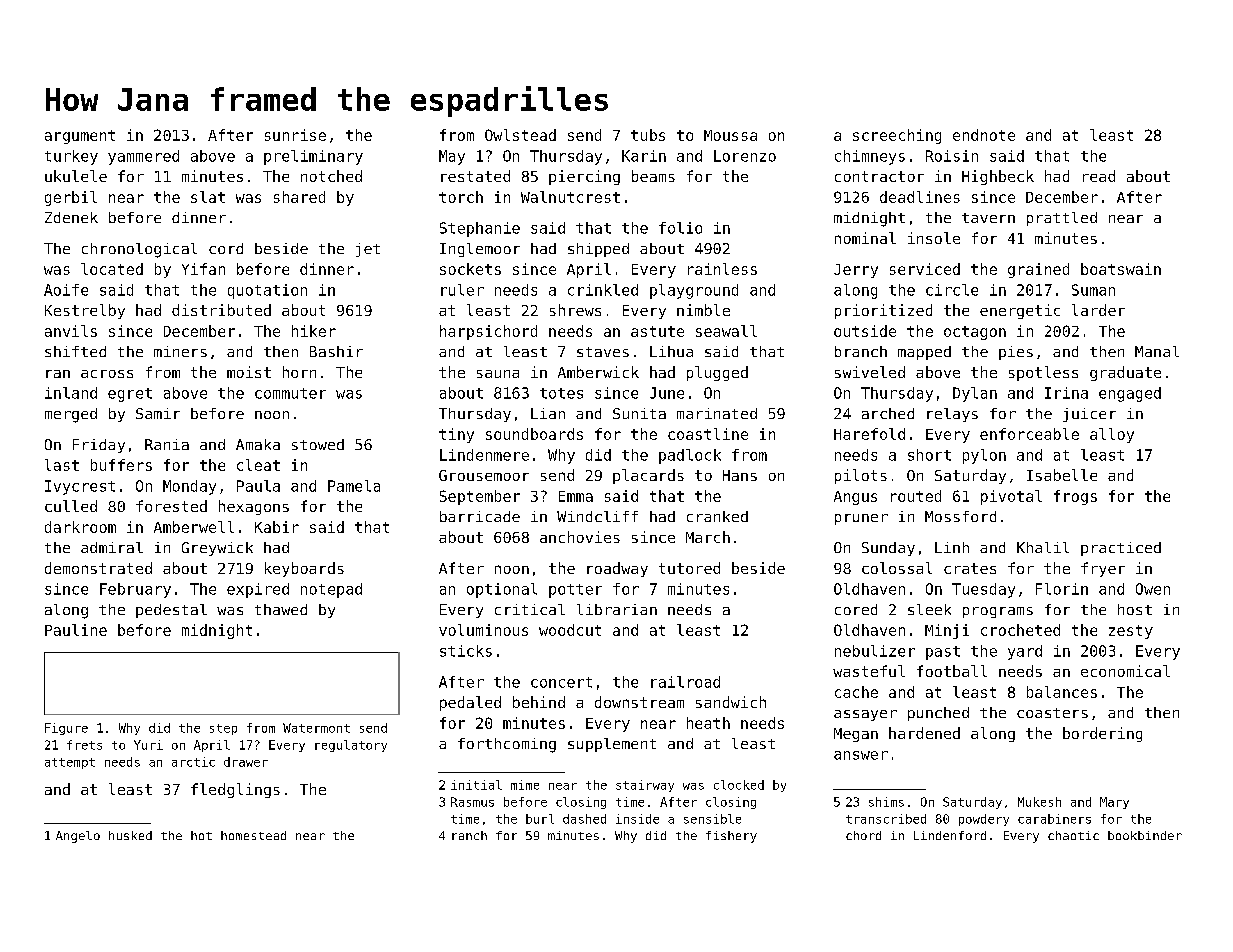 This screenshot has height=952, width=1233. What do you see at coordinates (112, 269) in the screenshot?
I see `located` at bounding box center [112, 269].
